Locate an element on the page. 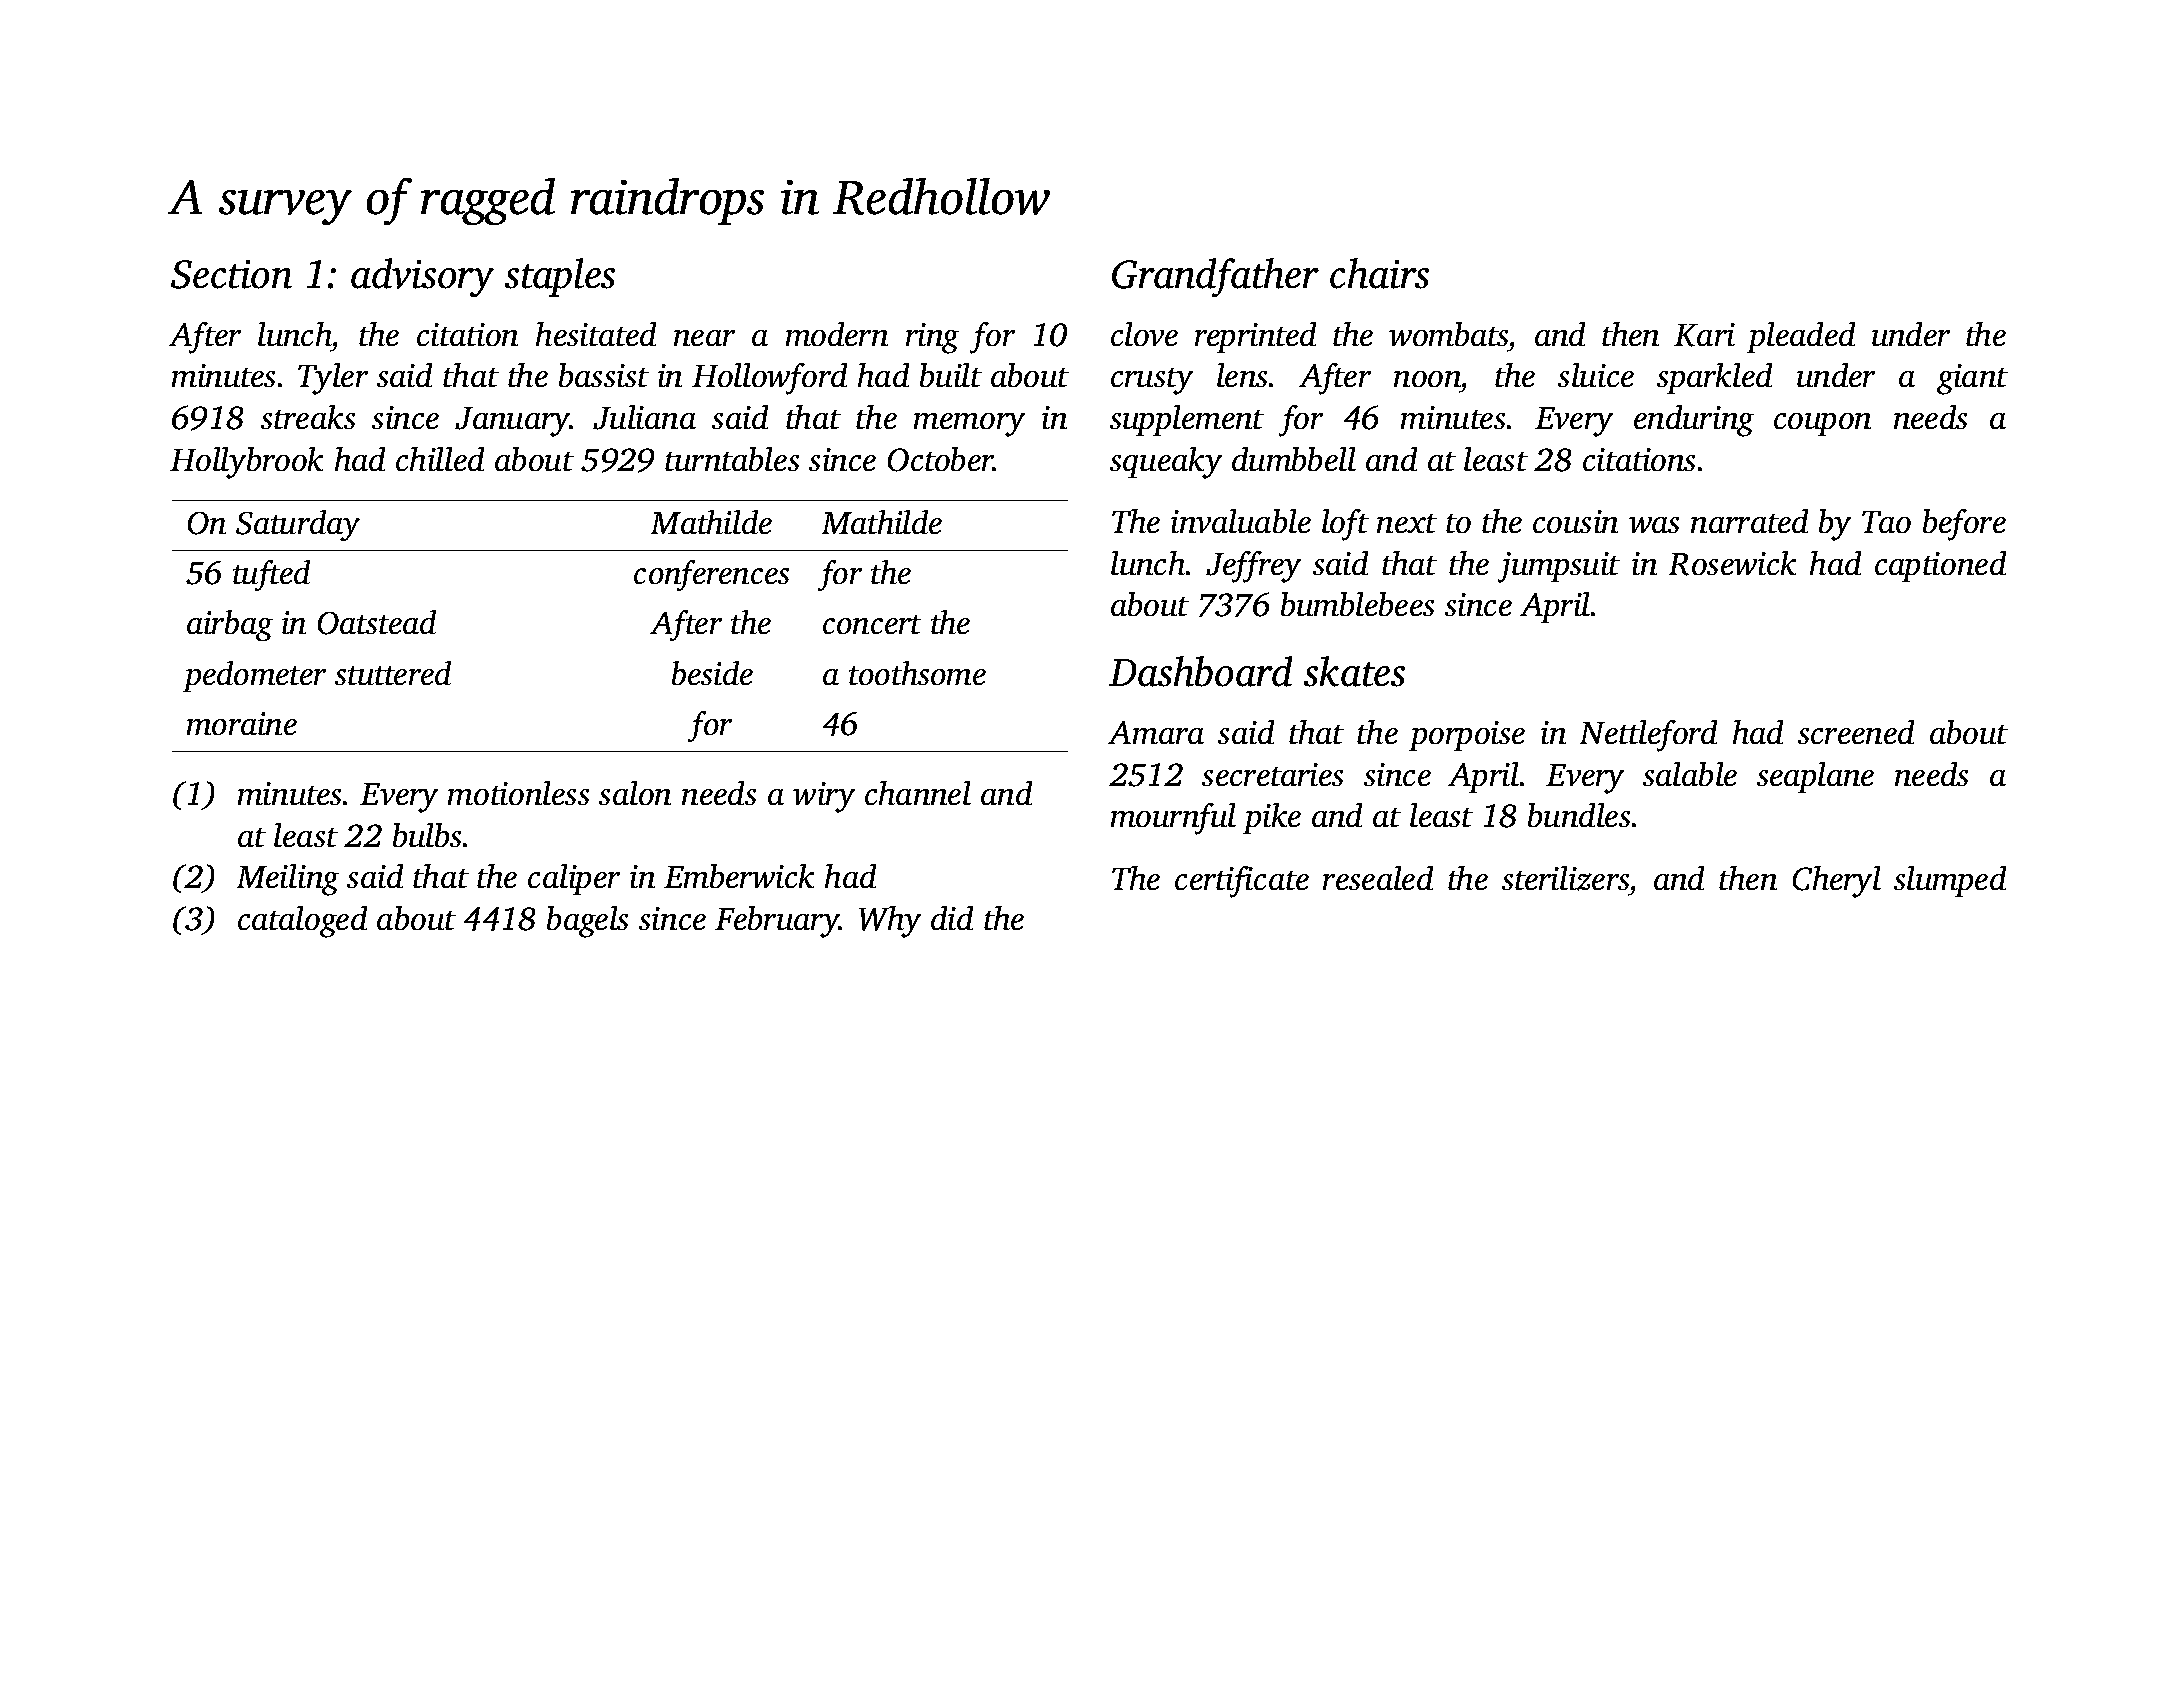 The image size is (2178, 1683). sparkled is located at coordinates (1714, 378).
